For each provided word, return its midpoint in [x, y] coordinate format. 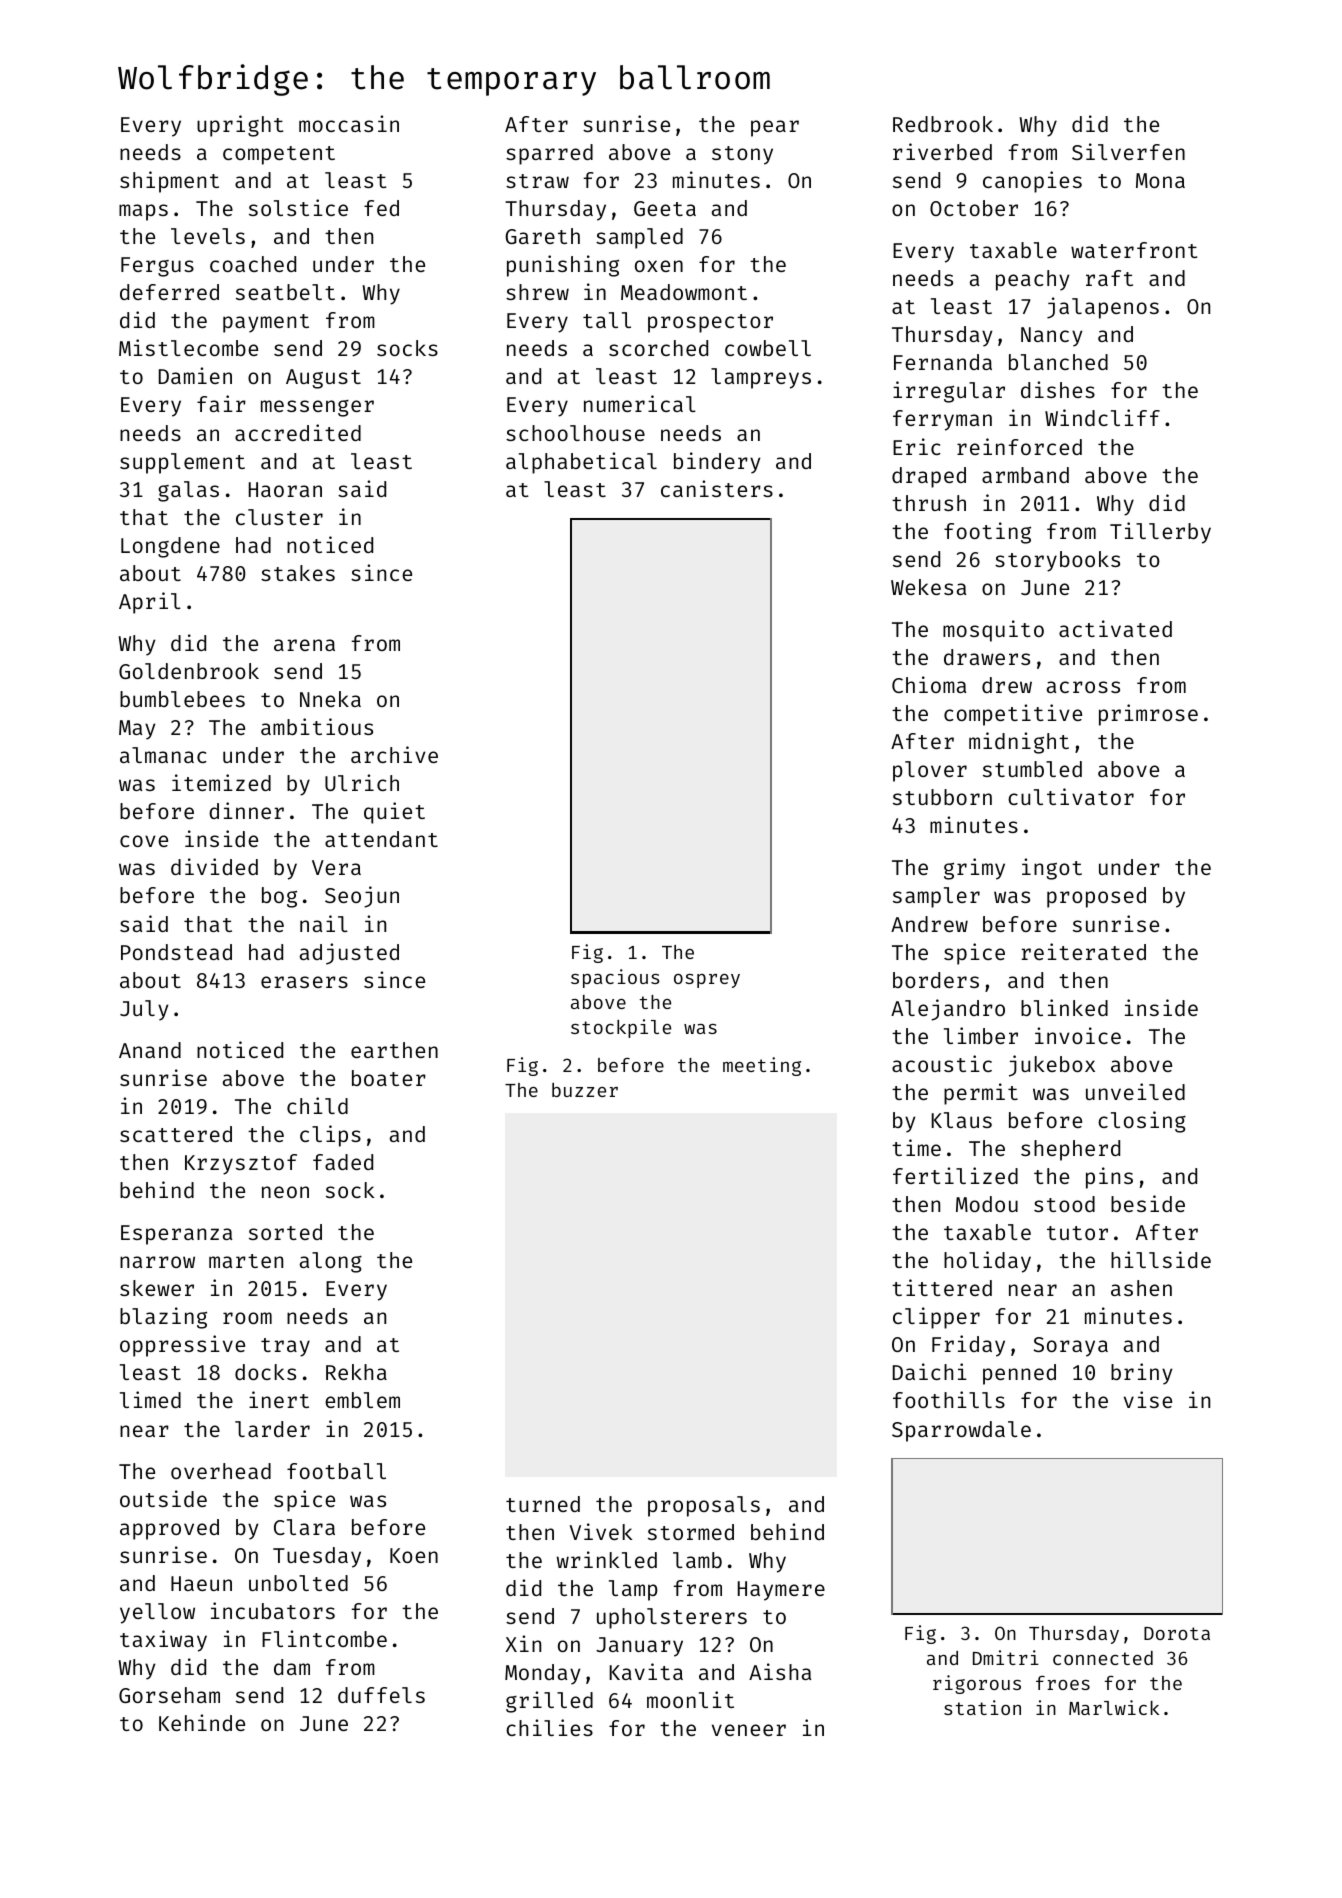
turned [543, 1504]
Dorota [1177, 1633]
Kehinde [202, 1722]
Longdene [170, 547]
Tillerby [1160, 533]
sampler [936, 897]
